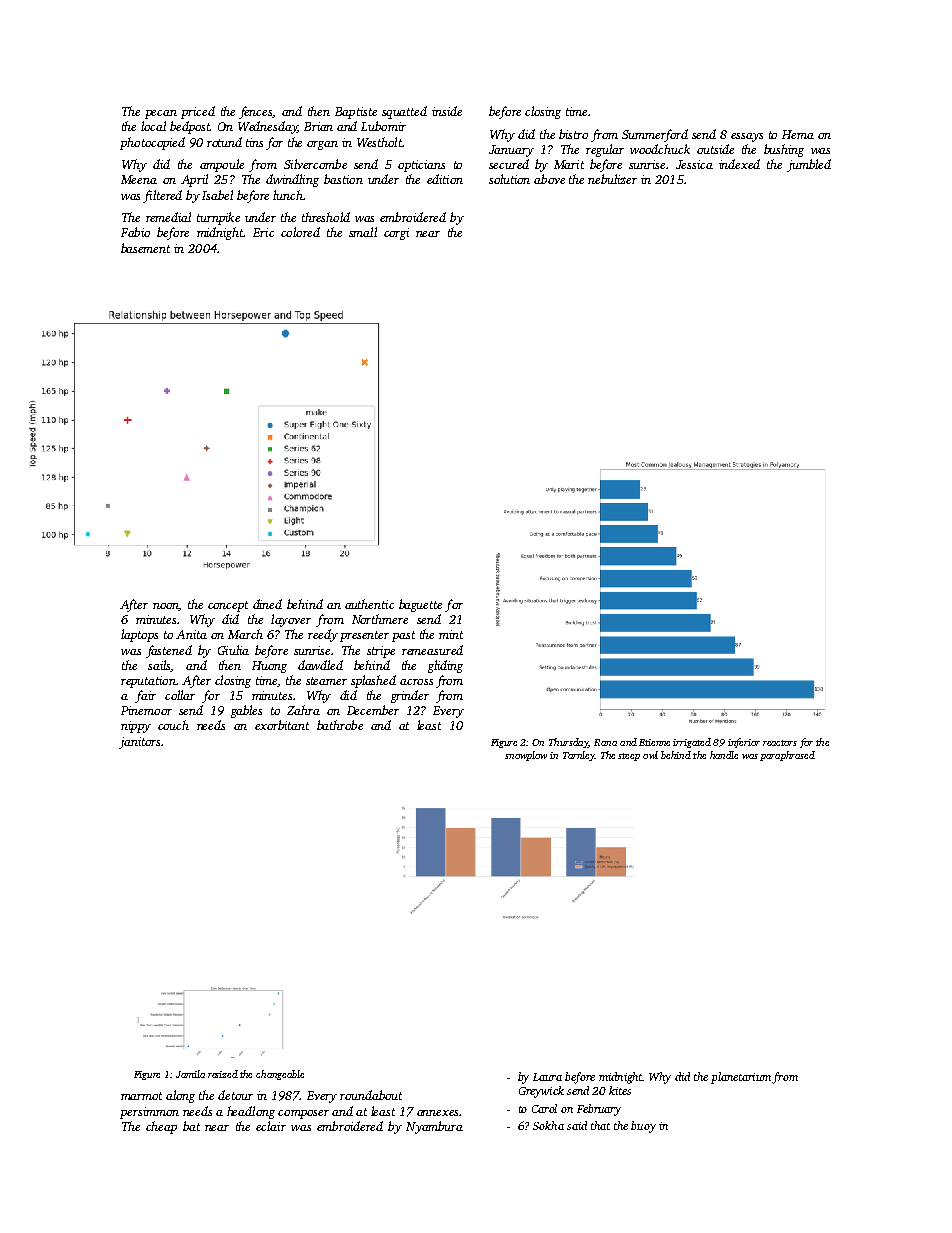 The height and width of the screenshot is (1233, 952). I want to click on Hema, so click(798, 134).
